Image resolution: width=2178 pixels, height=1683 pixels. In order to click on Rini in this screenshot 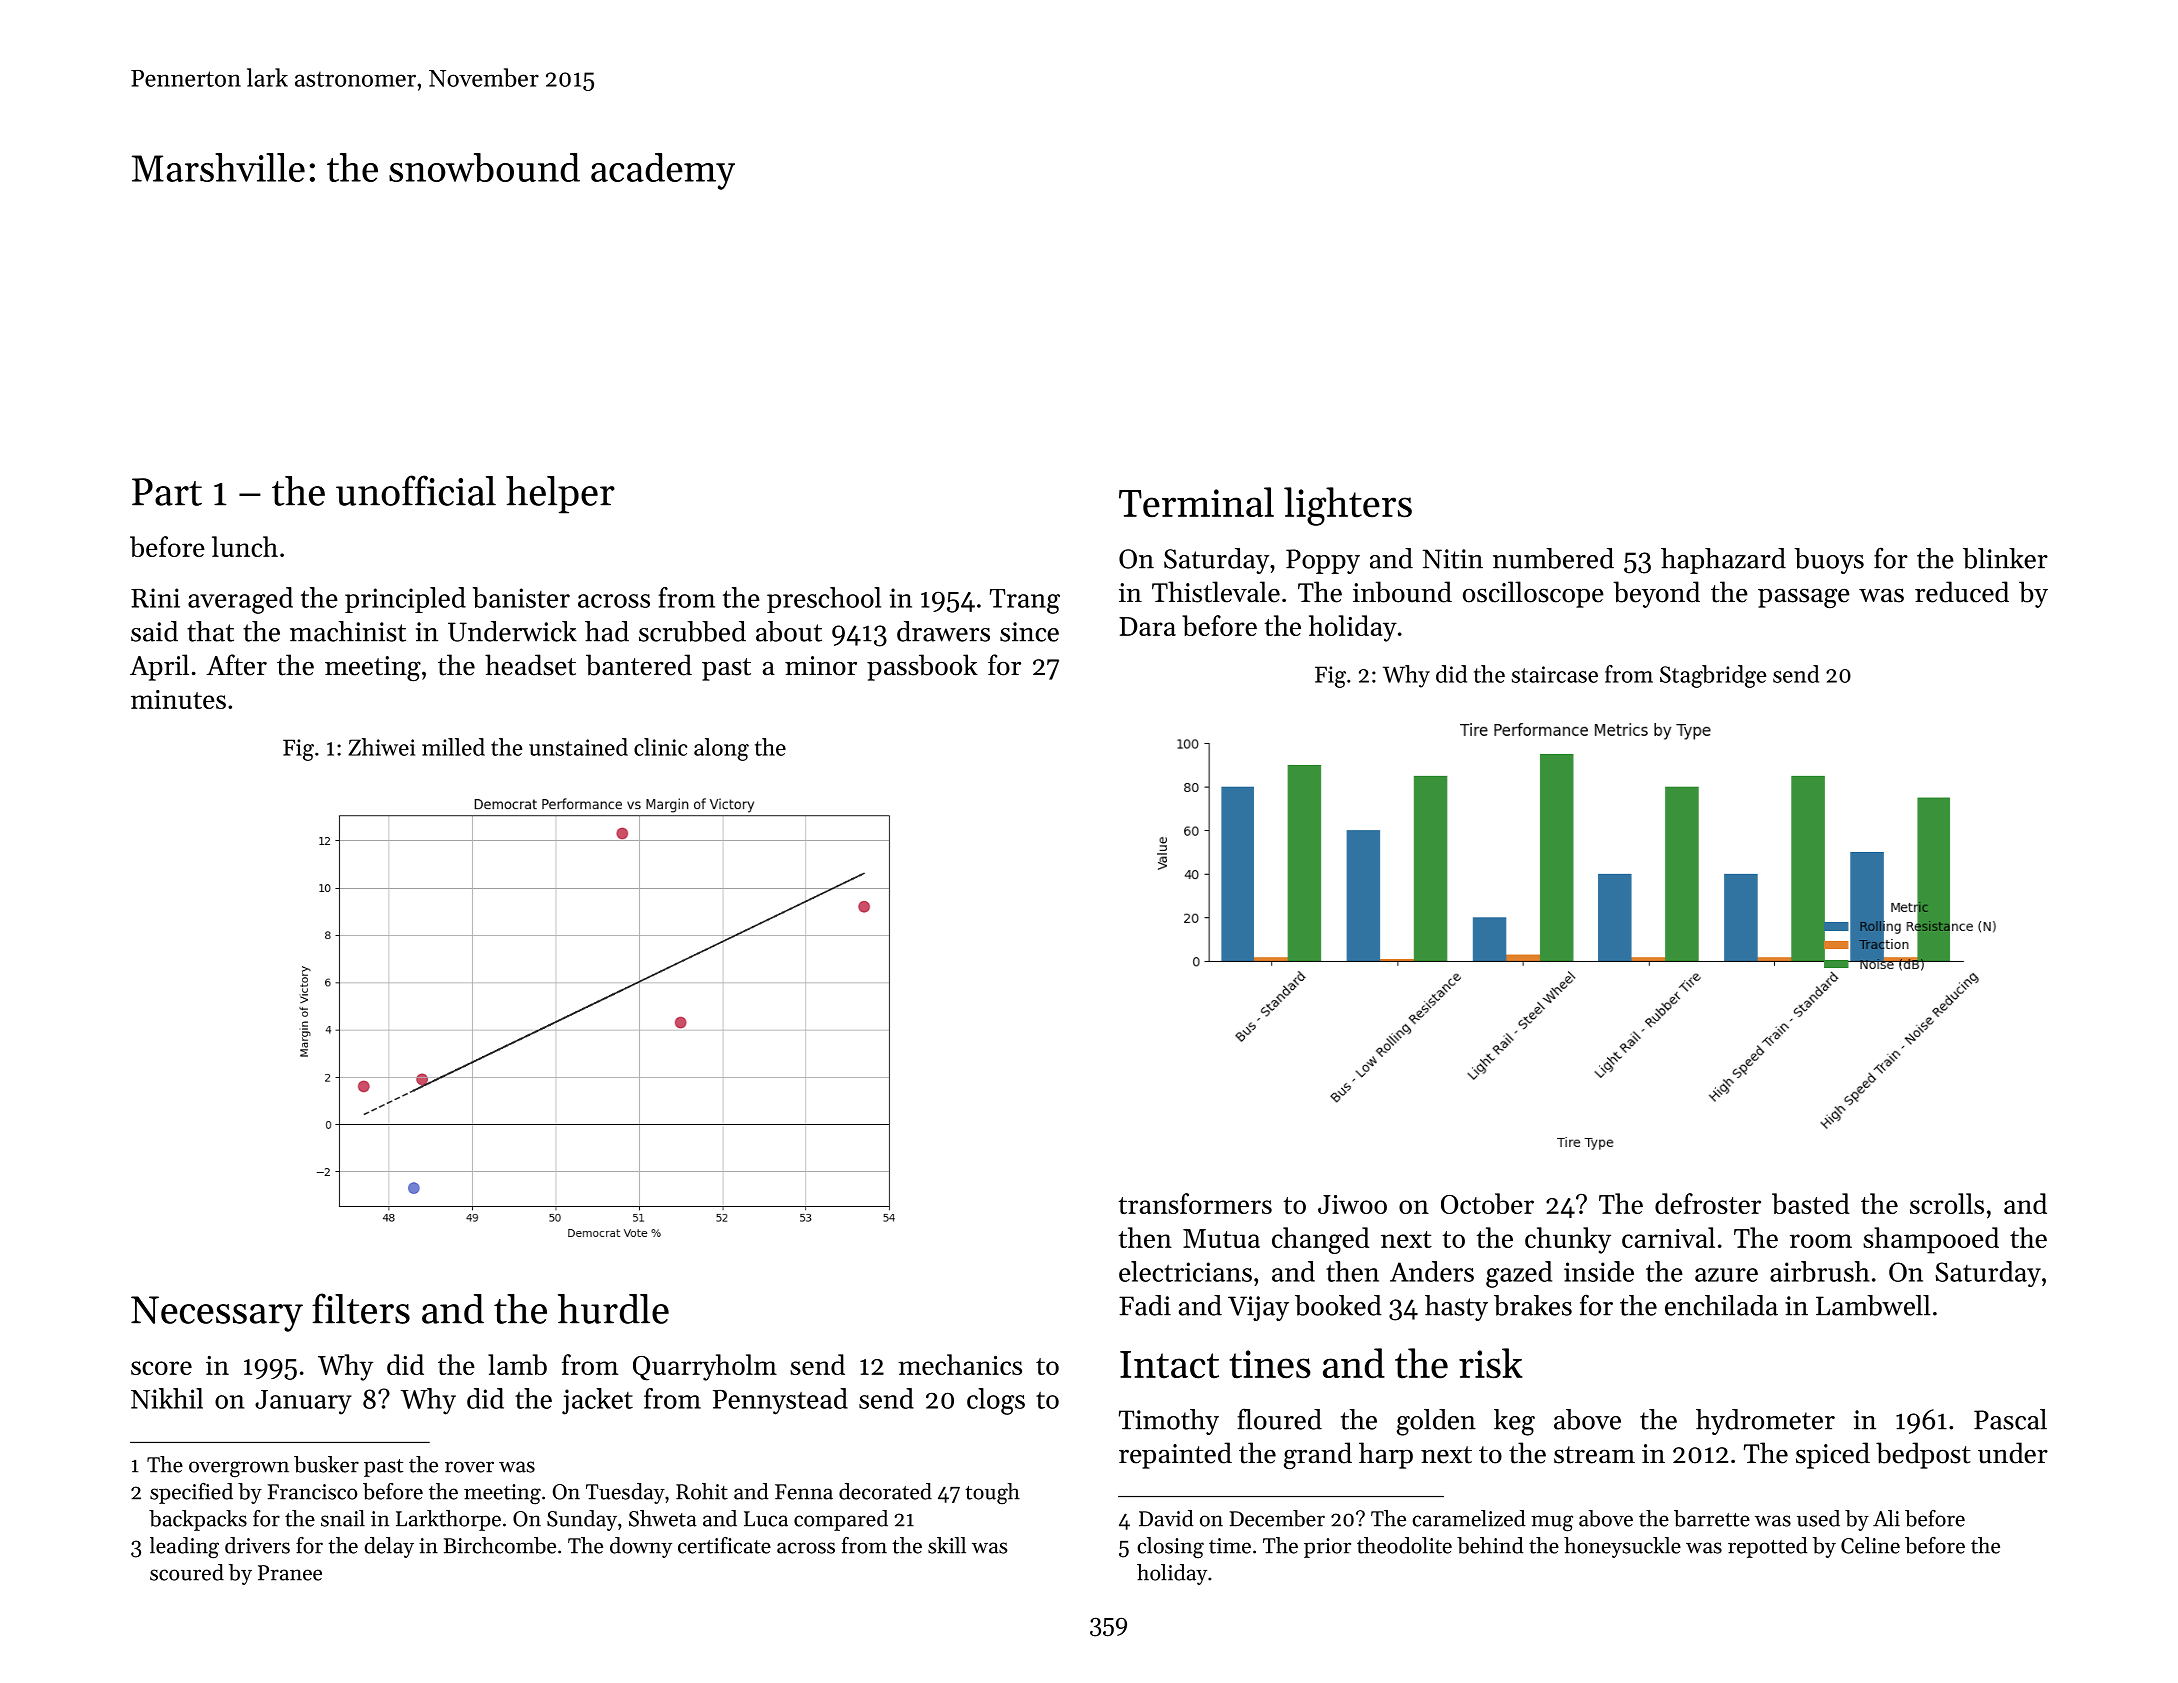, I will do `click(155, 598)`.
